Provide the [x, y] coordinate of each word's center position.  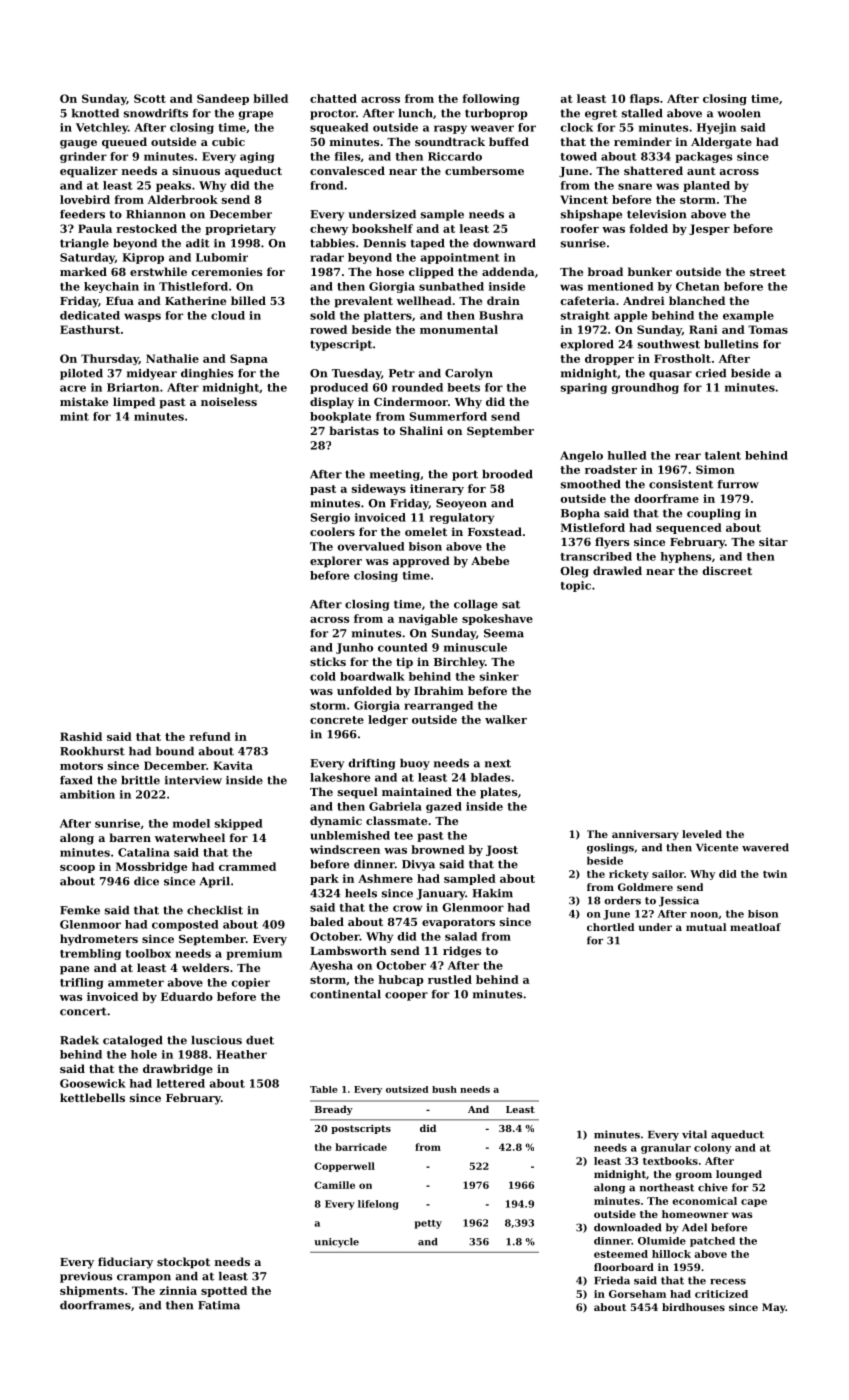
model [191, 823]
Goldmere [645, 887]
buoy [415, 764]
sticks [328, 661]
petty [428, 1224]
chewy [329, 229]
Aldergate [721, 143]
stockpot [183, 1263]
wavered [765, 847]
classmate [396, 820]
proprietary [240, 229]
